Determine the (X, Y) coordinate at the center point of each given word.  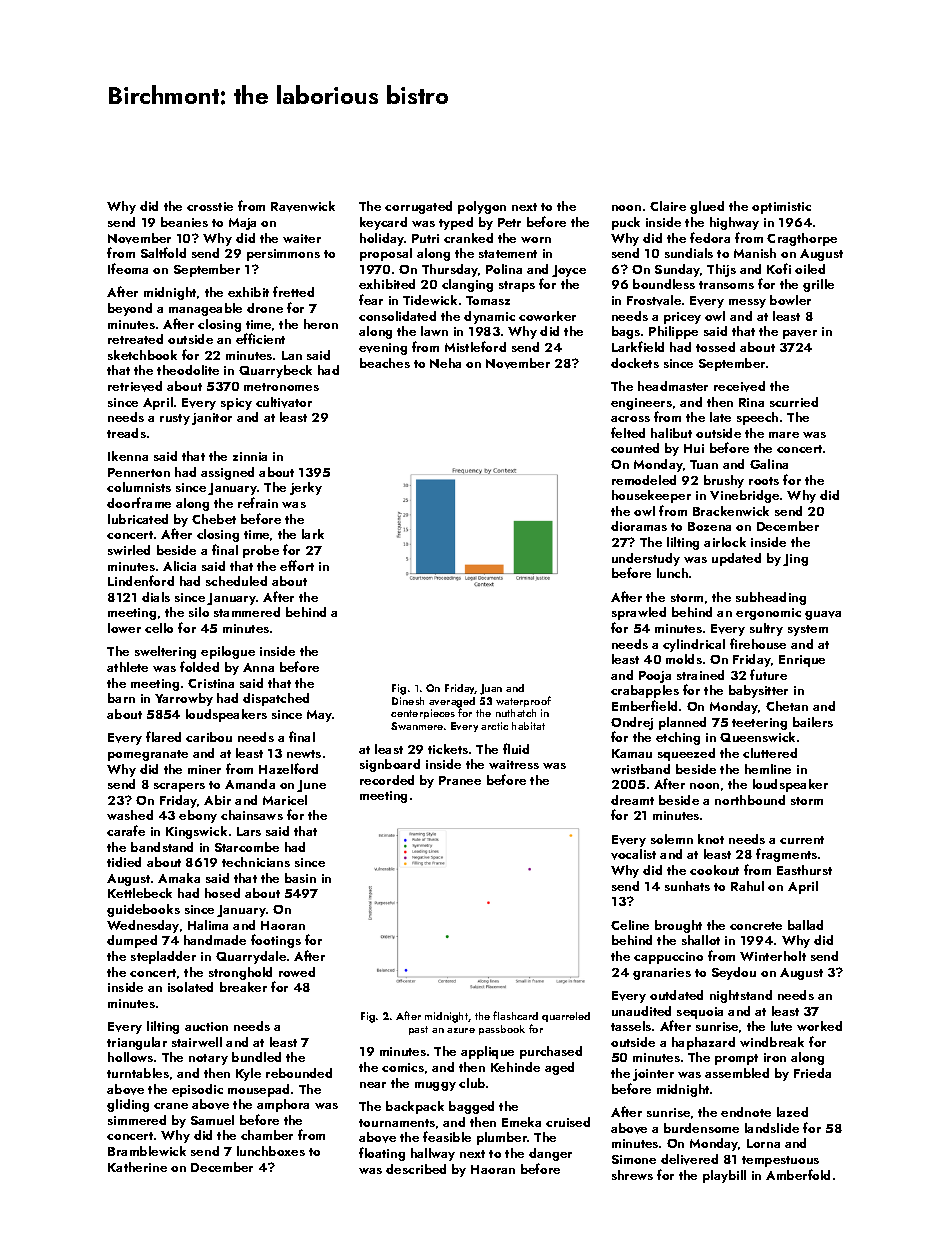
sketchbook (142, 355)
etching (678, 738)
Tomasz (488, 300)
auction (206, 1026)
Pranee (460, 780)
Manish (755, 253)
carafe (126, 830)
